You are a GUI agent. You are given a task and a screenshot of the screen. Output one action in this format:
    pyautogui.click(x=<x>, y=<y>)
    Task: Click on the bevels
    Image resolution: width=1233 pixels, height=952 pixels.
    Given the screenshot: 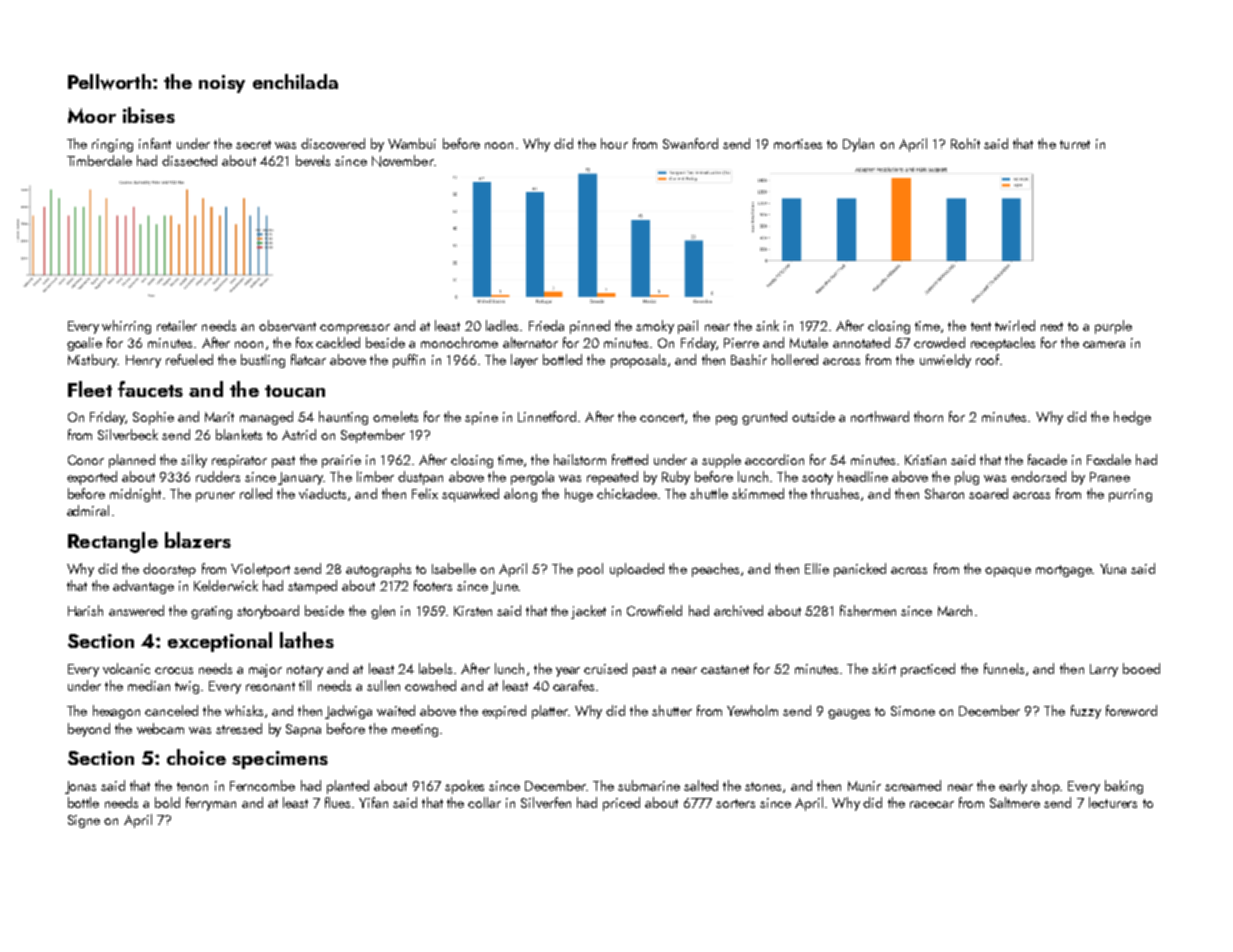 What is the action you would take?
    pyautogui.click(x=313, y=160)
